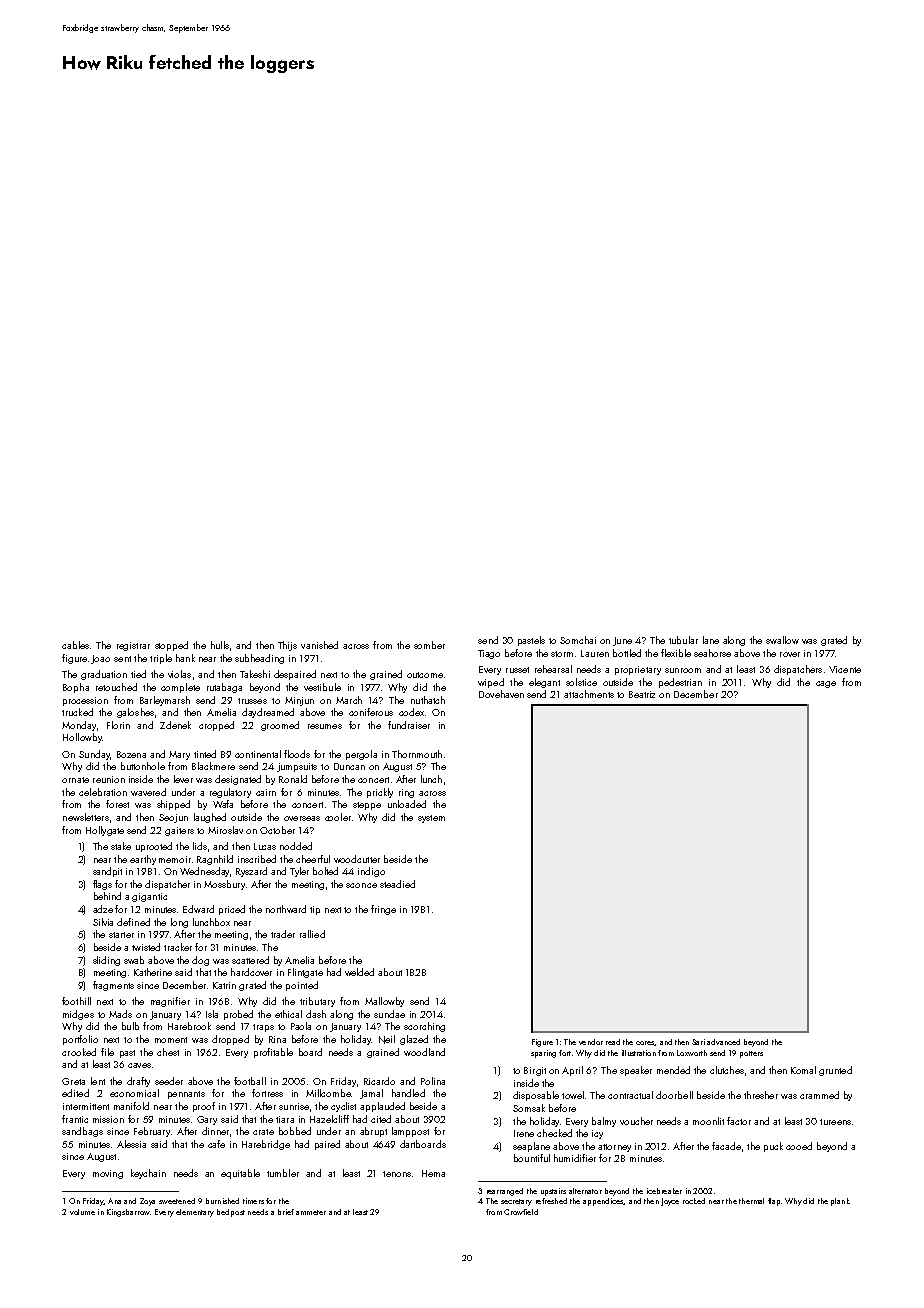 This screenshot has width=924, height=1308. I want to click on volume, so click(82, 1212).
